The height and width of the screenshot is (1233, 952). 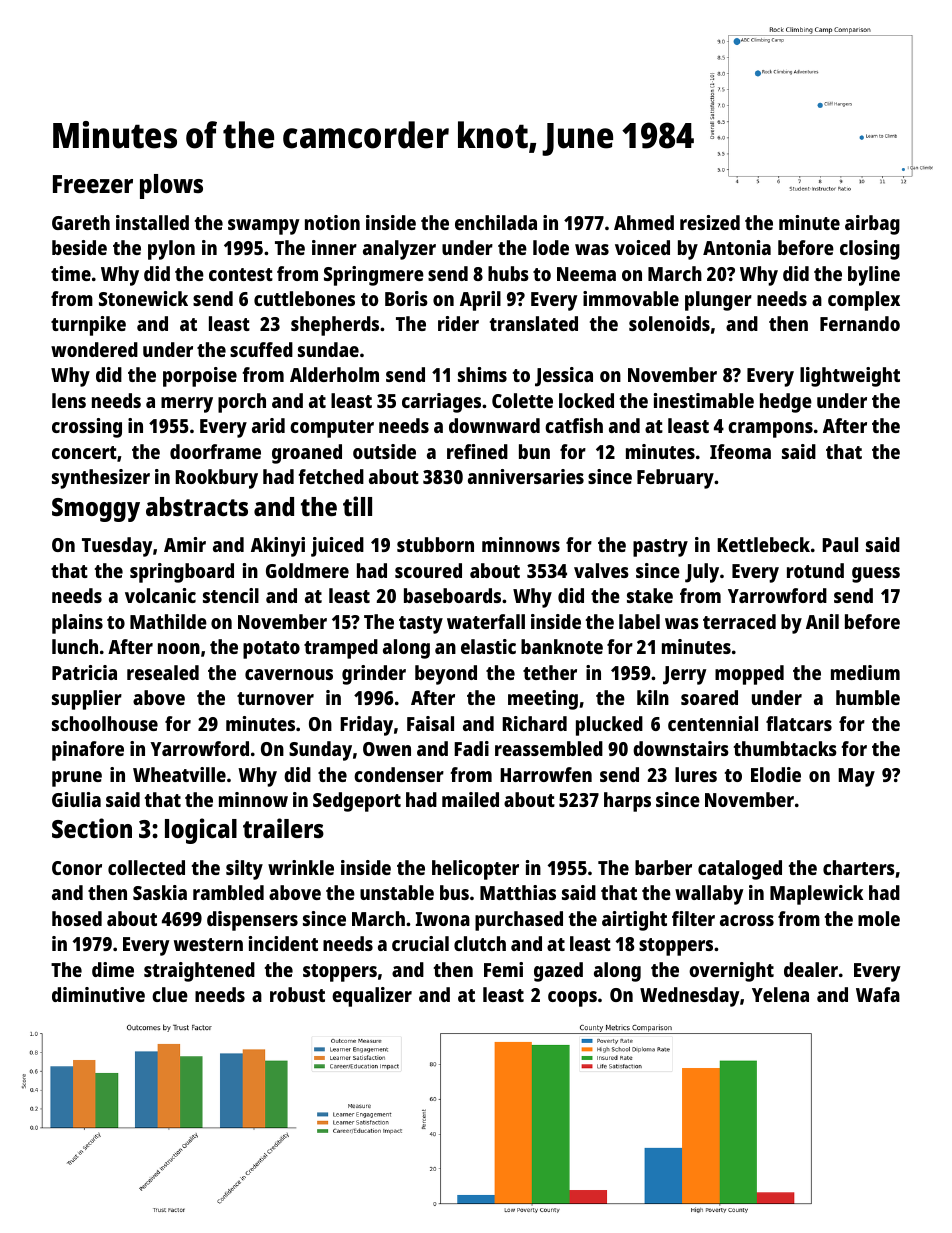 I want to click on complex, so click(x=864, y=301).
